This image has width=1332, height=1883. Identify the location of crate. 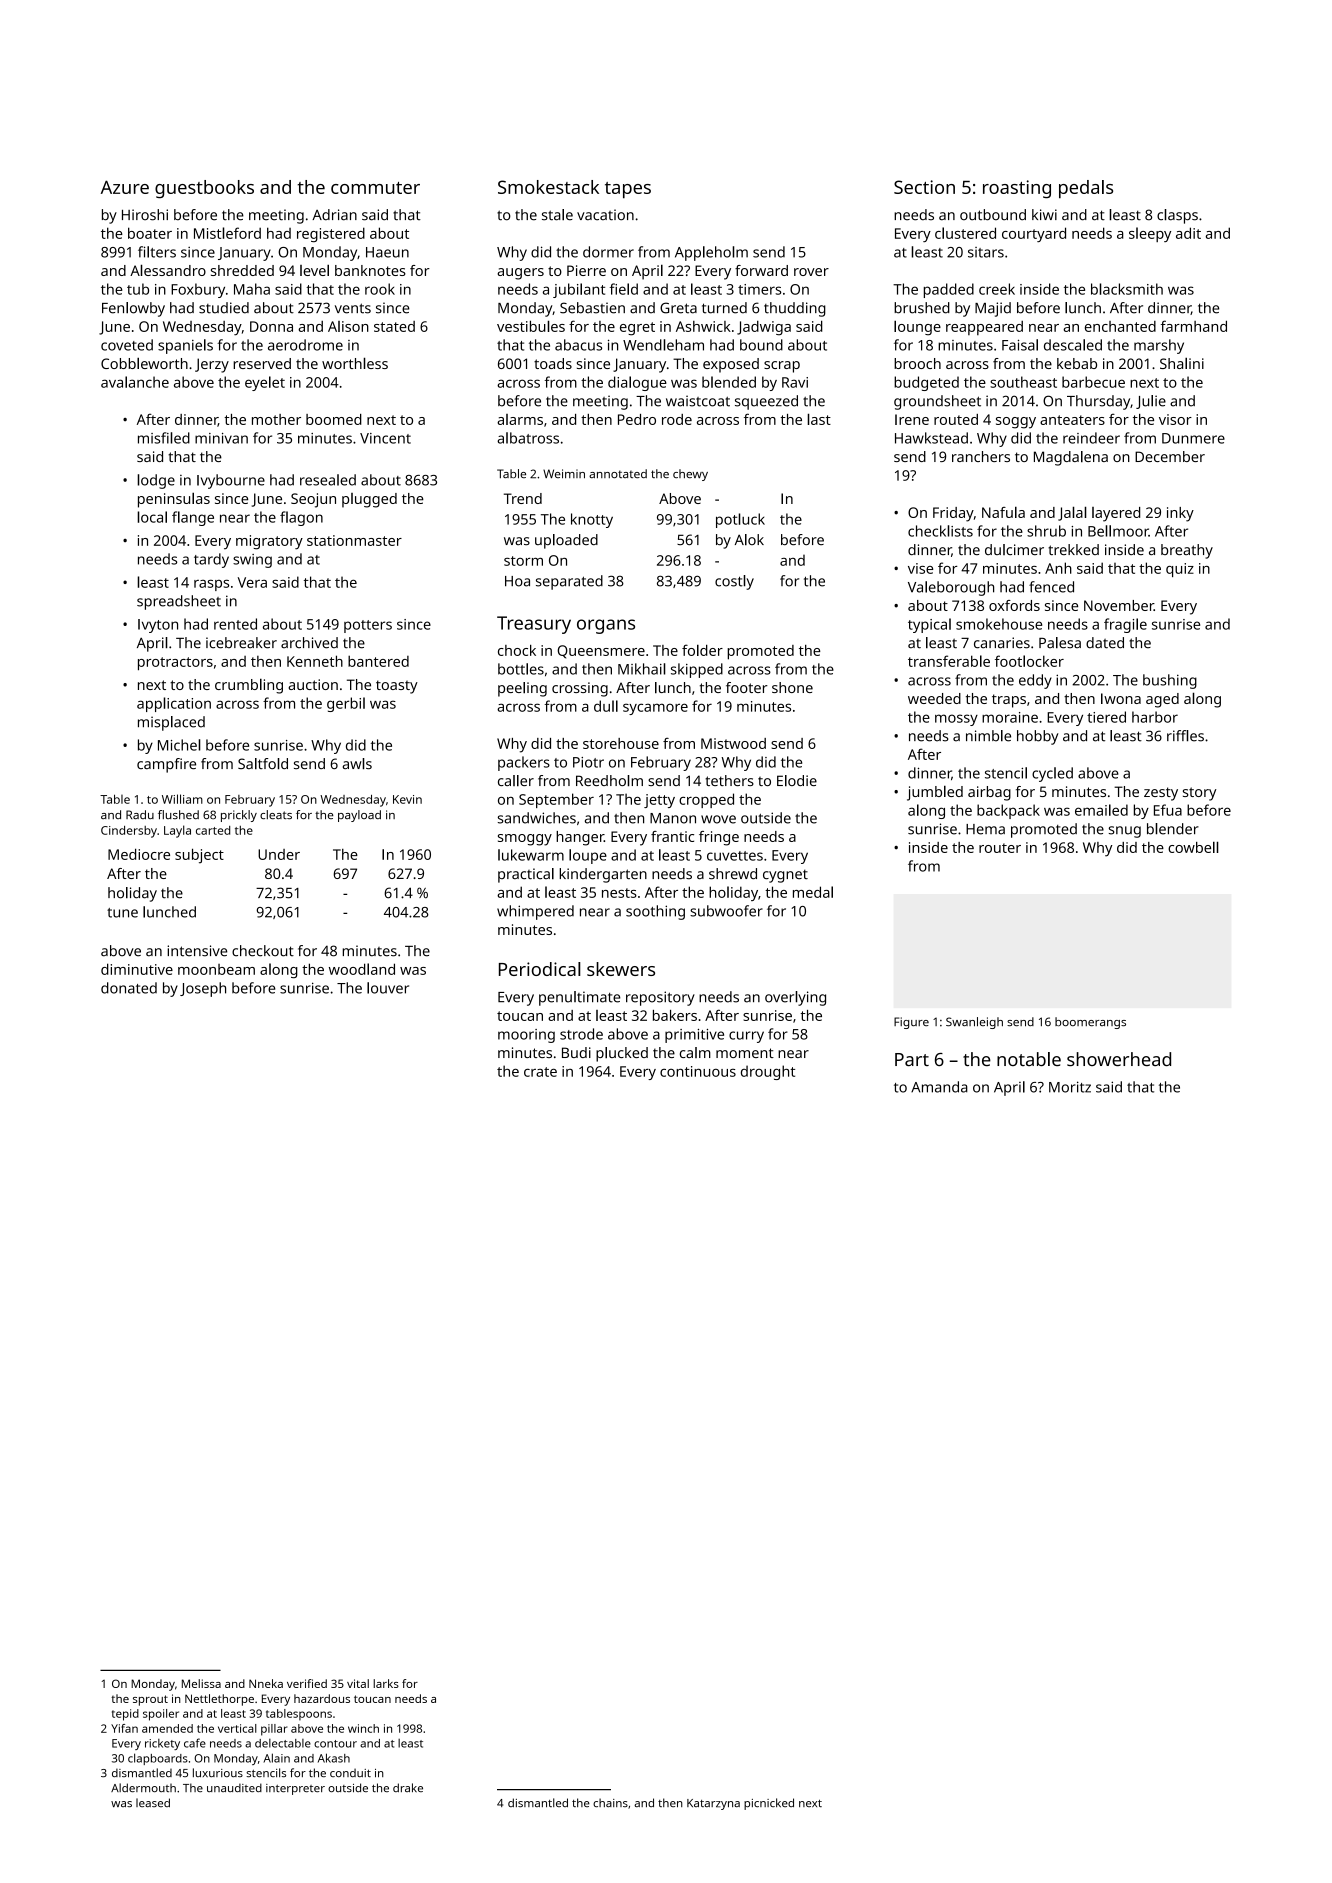
(540, 1072).
